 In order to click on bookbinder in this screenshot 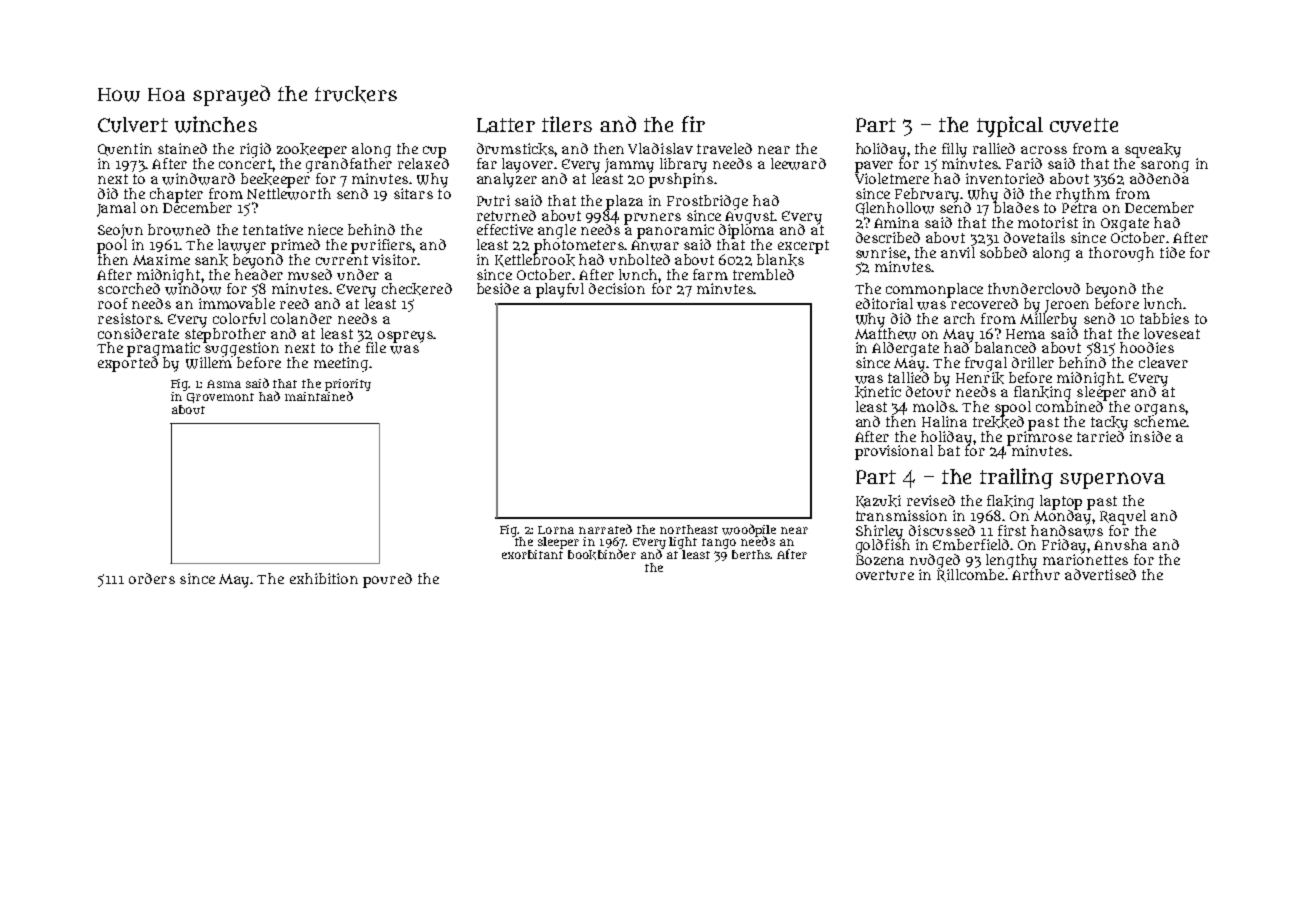, I will do `click(602, 554)`.
